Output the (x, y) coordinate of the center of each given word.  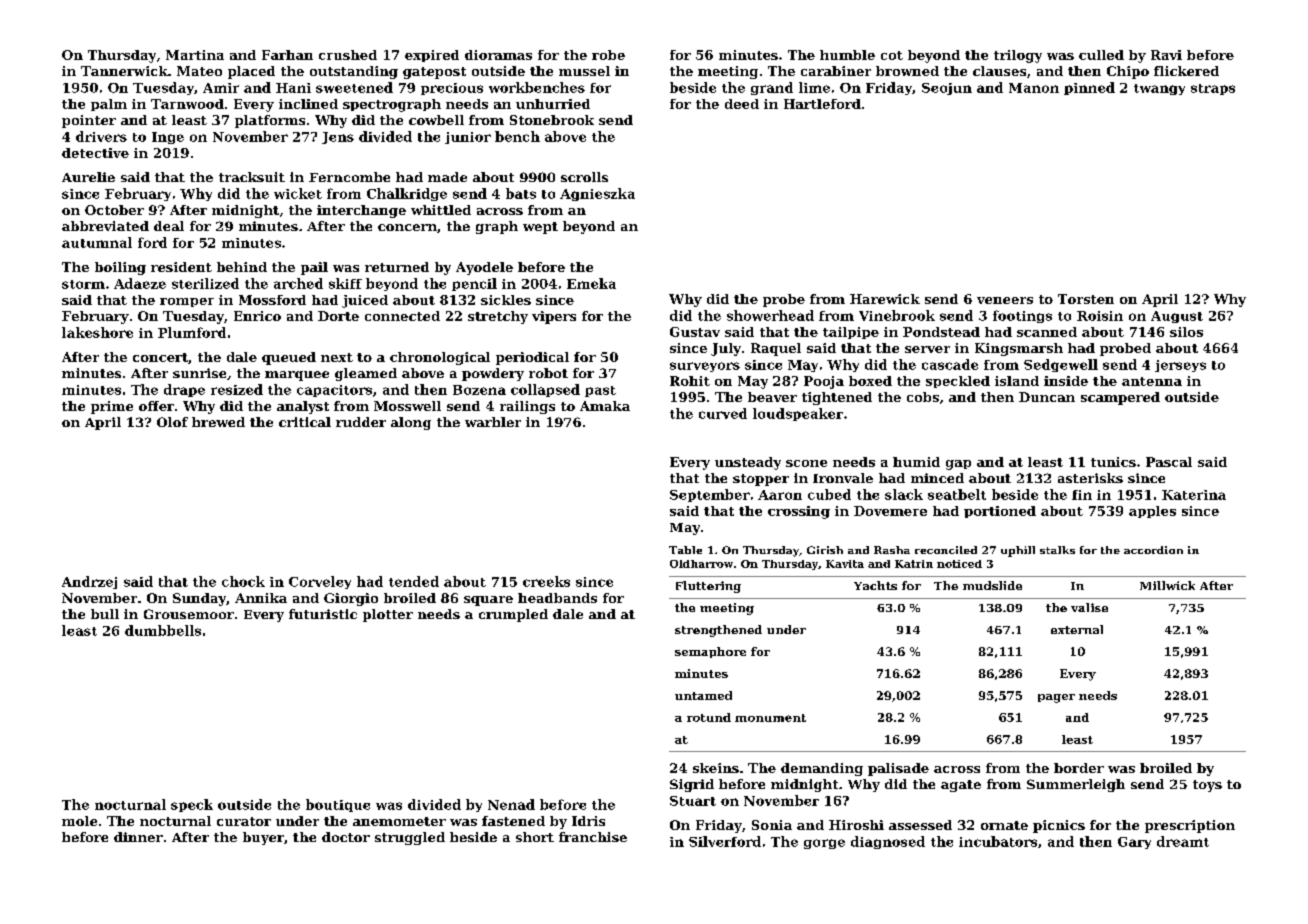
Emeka (591, 283)
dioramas (498, 55)
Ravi (1166, 55)
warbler (493, 422)
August (1177, 317)
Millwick (1167, 585)
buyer (263, 838)
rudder (361, 422)
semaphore (710, 652)
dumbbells (163, 630)
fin (1082, 495)
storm (83, 284)
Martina (195, 55)
